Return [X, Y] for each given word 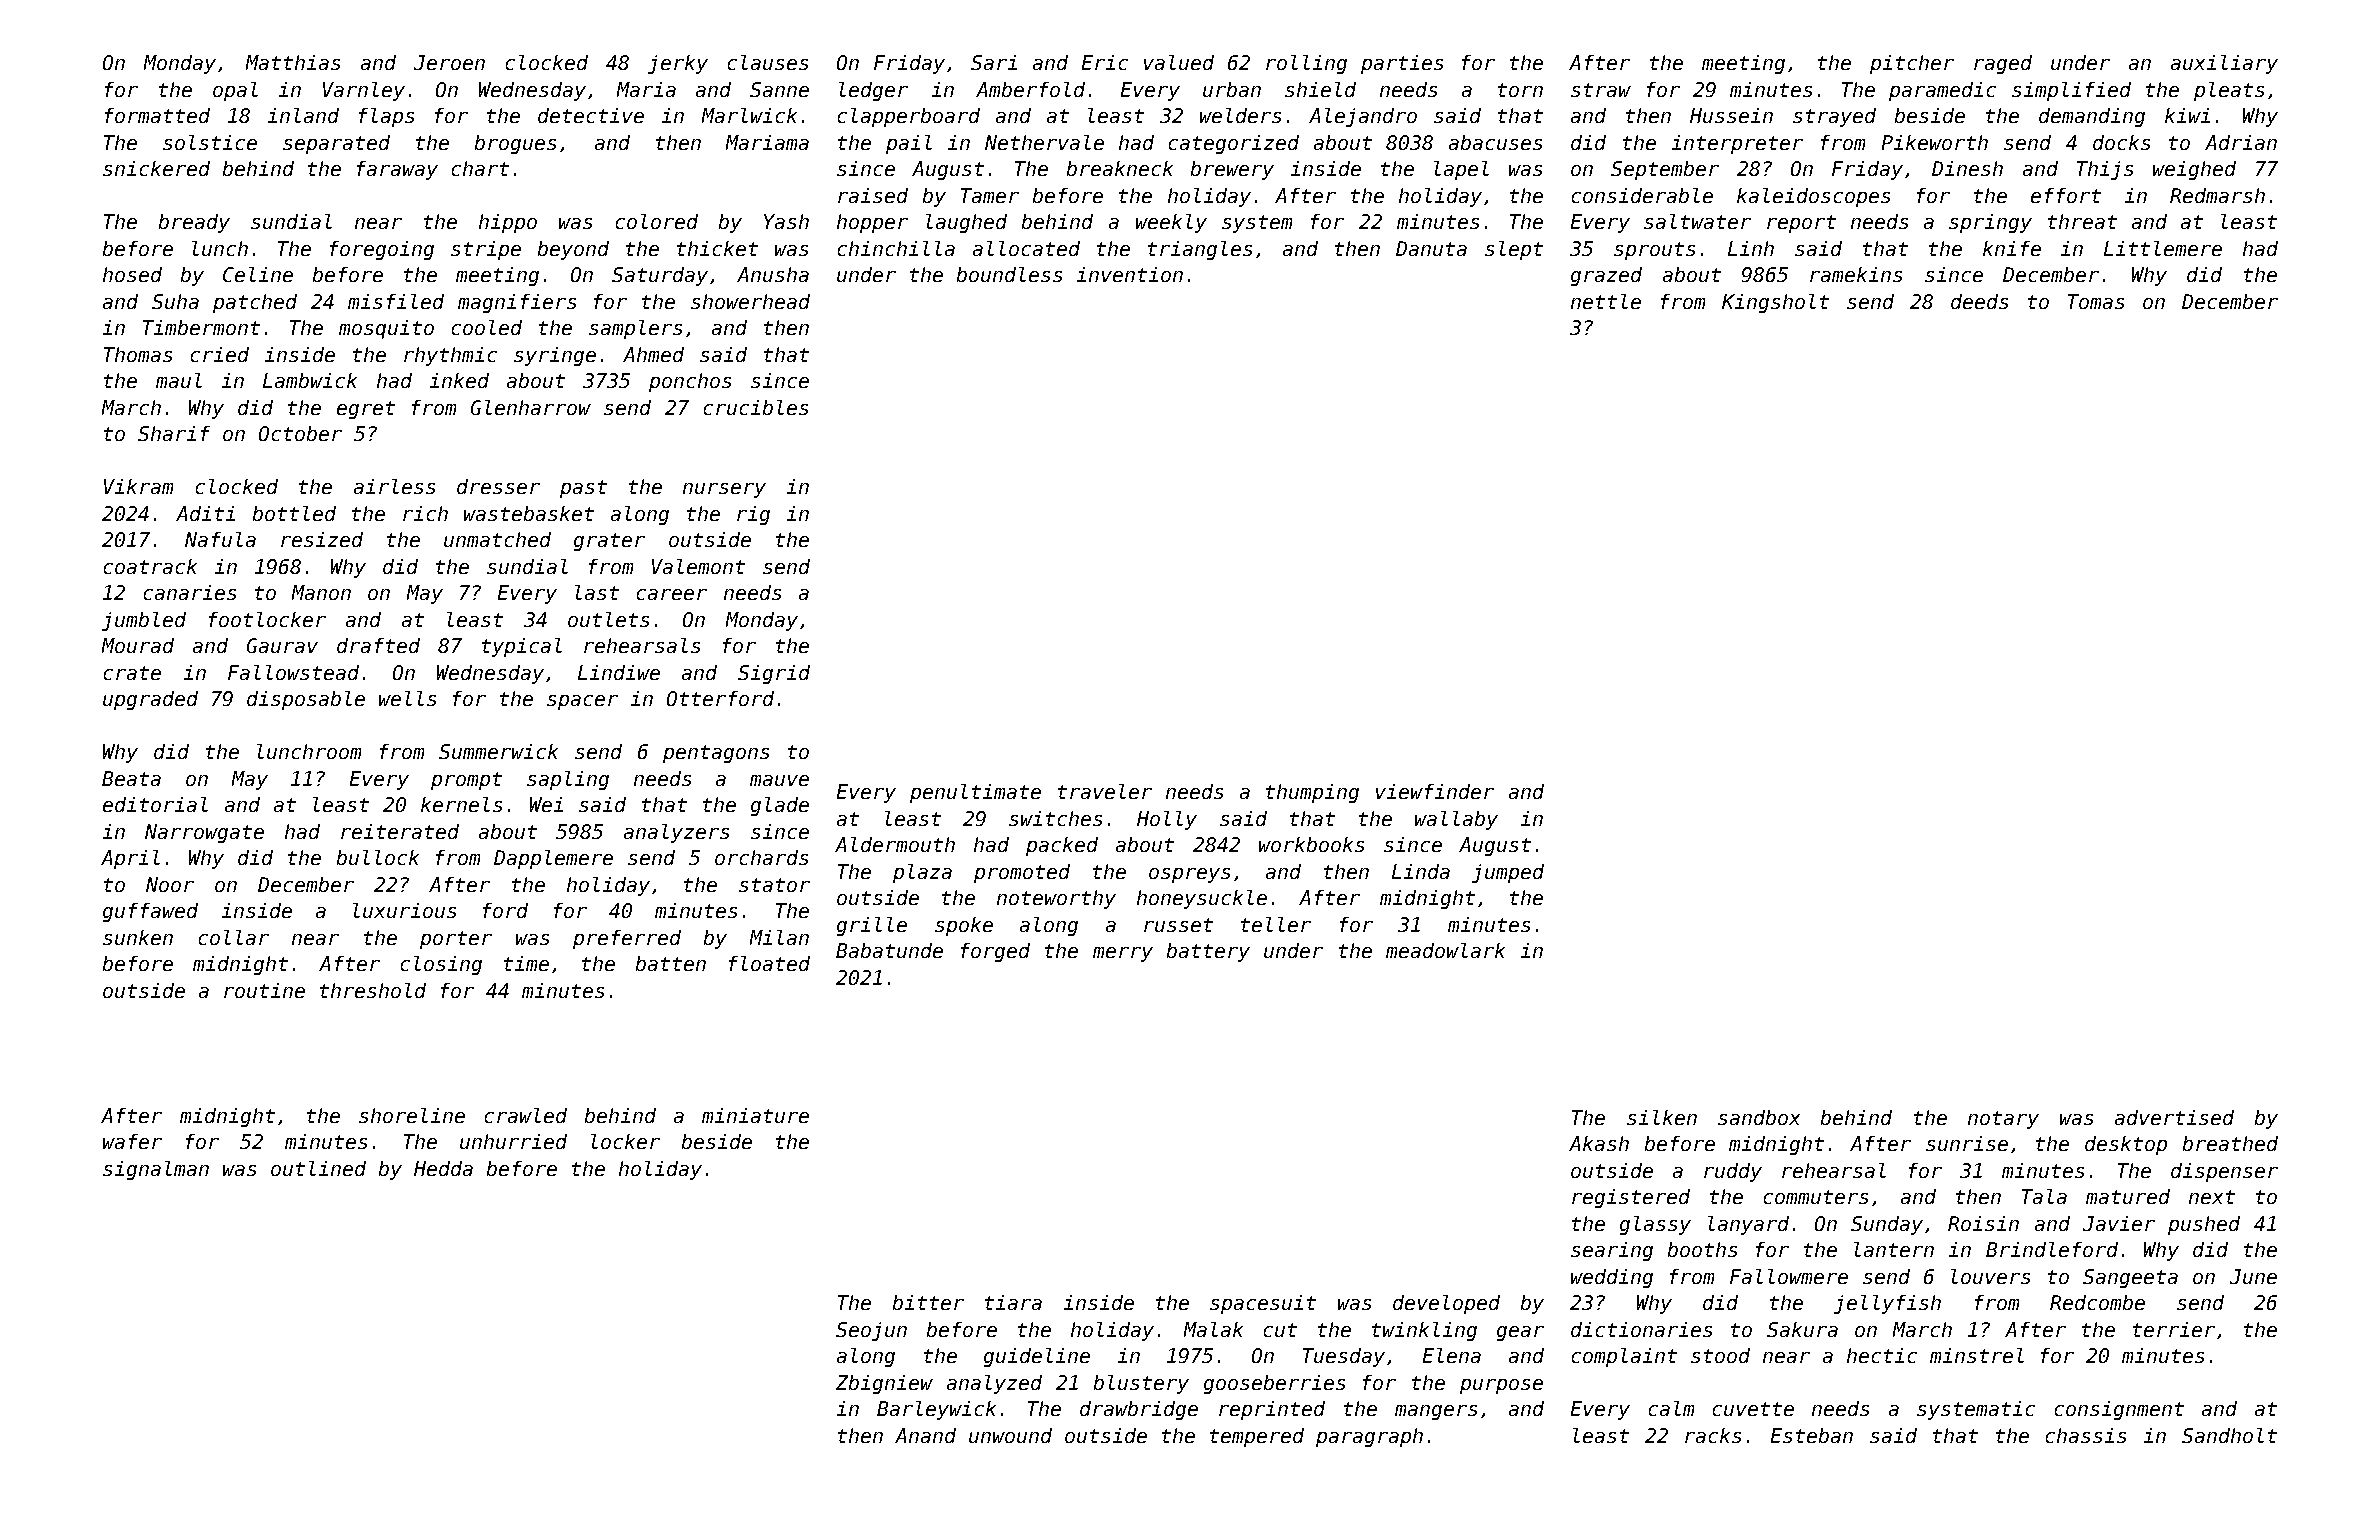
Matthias [293, 62]
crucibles [756, 407]
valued [1179, 62]
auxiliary [2224, 64]
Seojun [871, 1331]
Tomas [2096, 301]
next [2212, 1197]
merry [1123, 954]
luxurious [404, 910]
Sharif [174, 433]
